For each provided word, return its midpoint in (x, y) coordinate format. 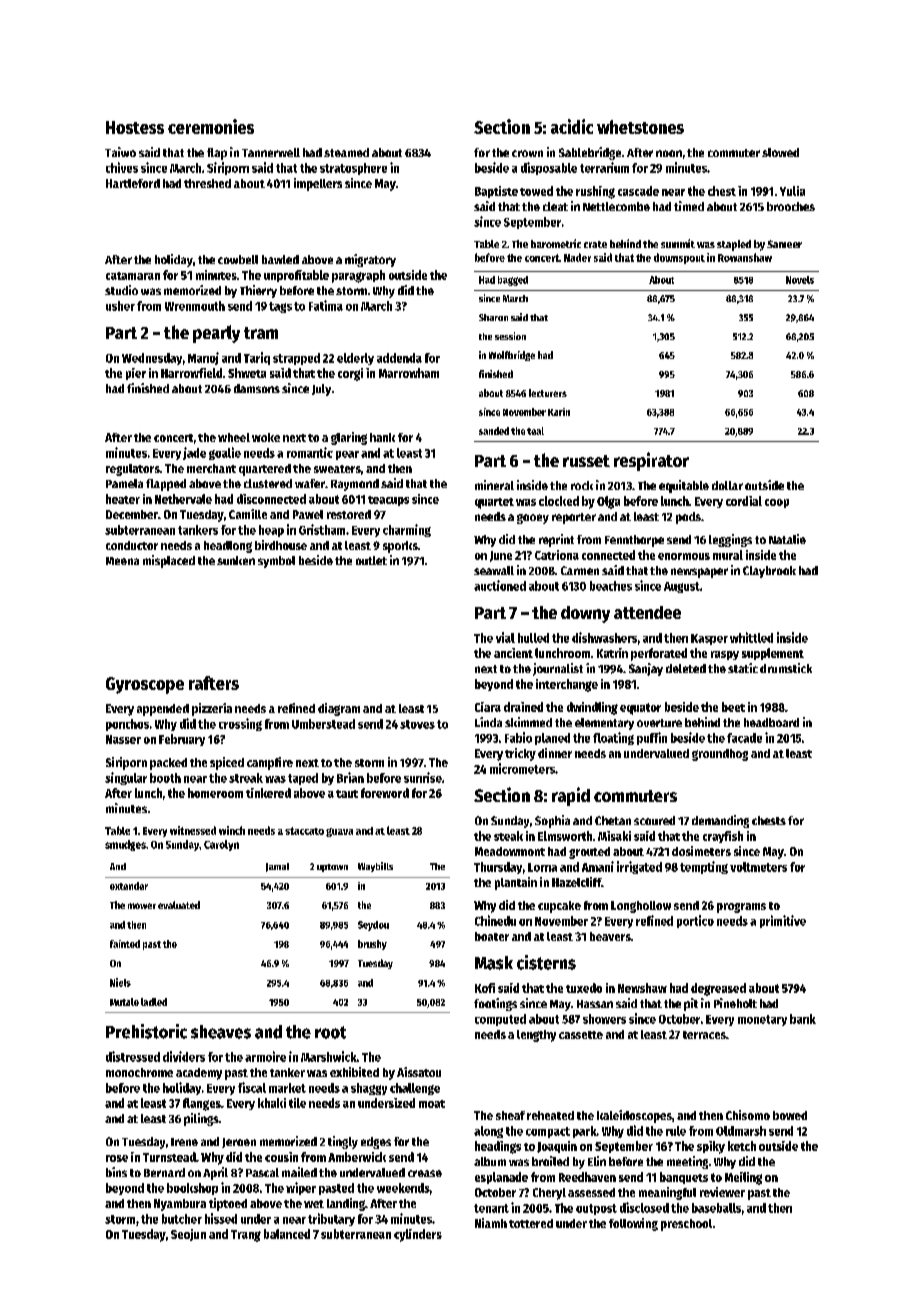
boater (492, 936)
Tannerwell (271, 152)
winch (232, 830)
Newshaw (642, 988)
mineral (494, 485)
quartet (494, 503)
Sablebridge (590, 153)
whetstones (640, 127)
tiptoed (228, 1204)
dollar (727, 485)
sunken (236, 560)
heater (123, 499)
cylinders (418, 1235)
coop (777, 503)
